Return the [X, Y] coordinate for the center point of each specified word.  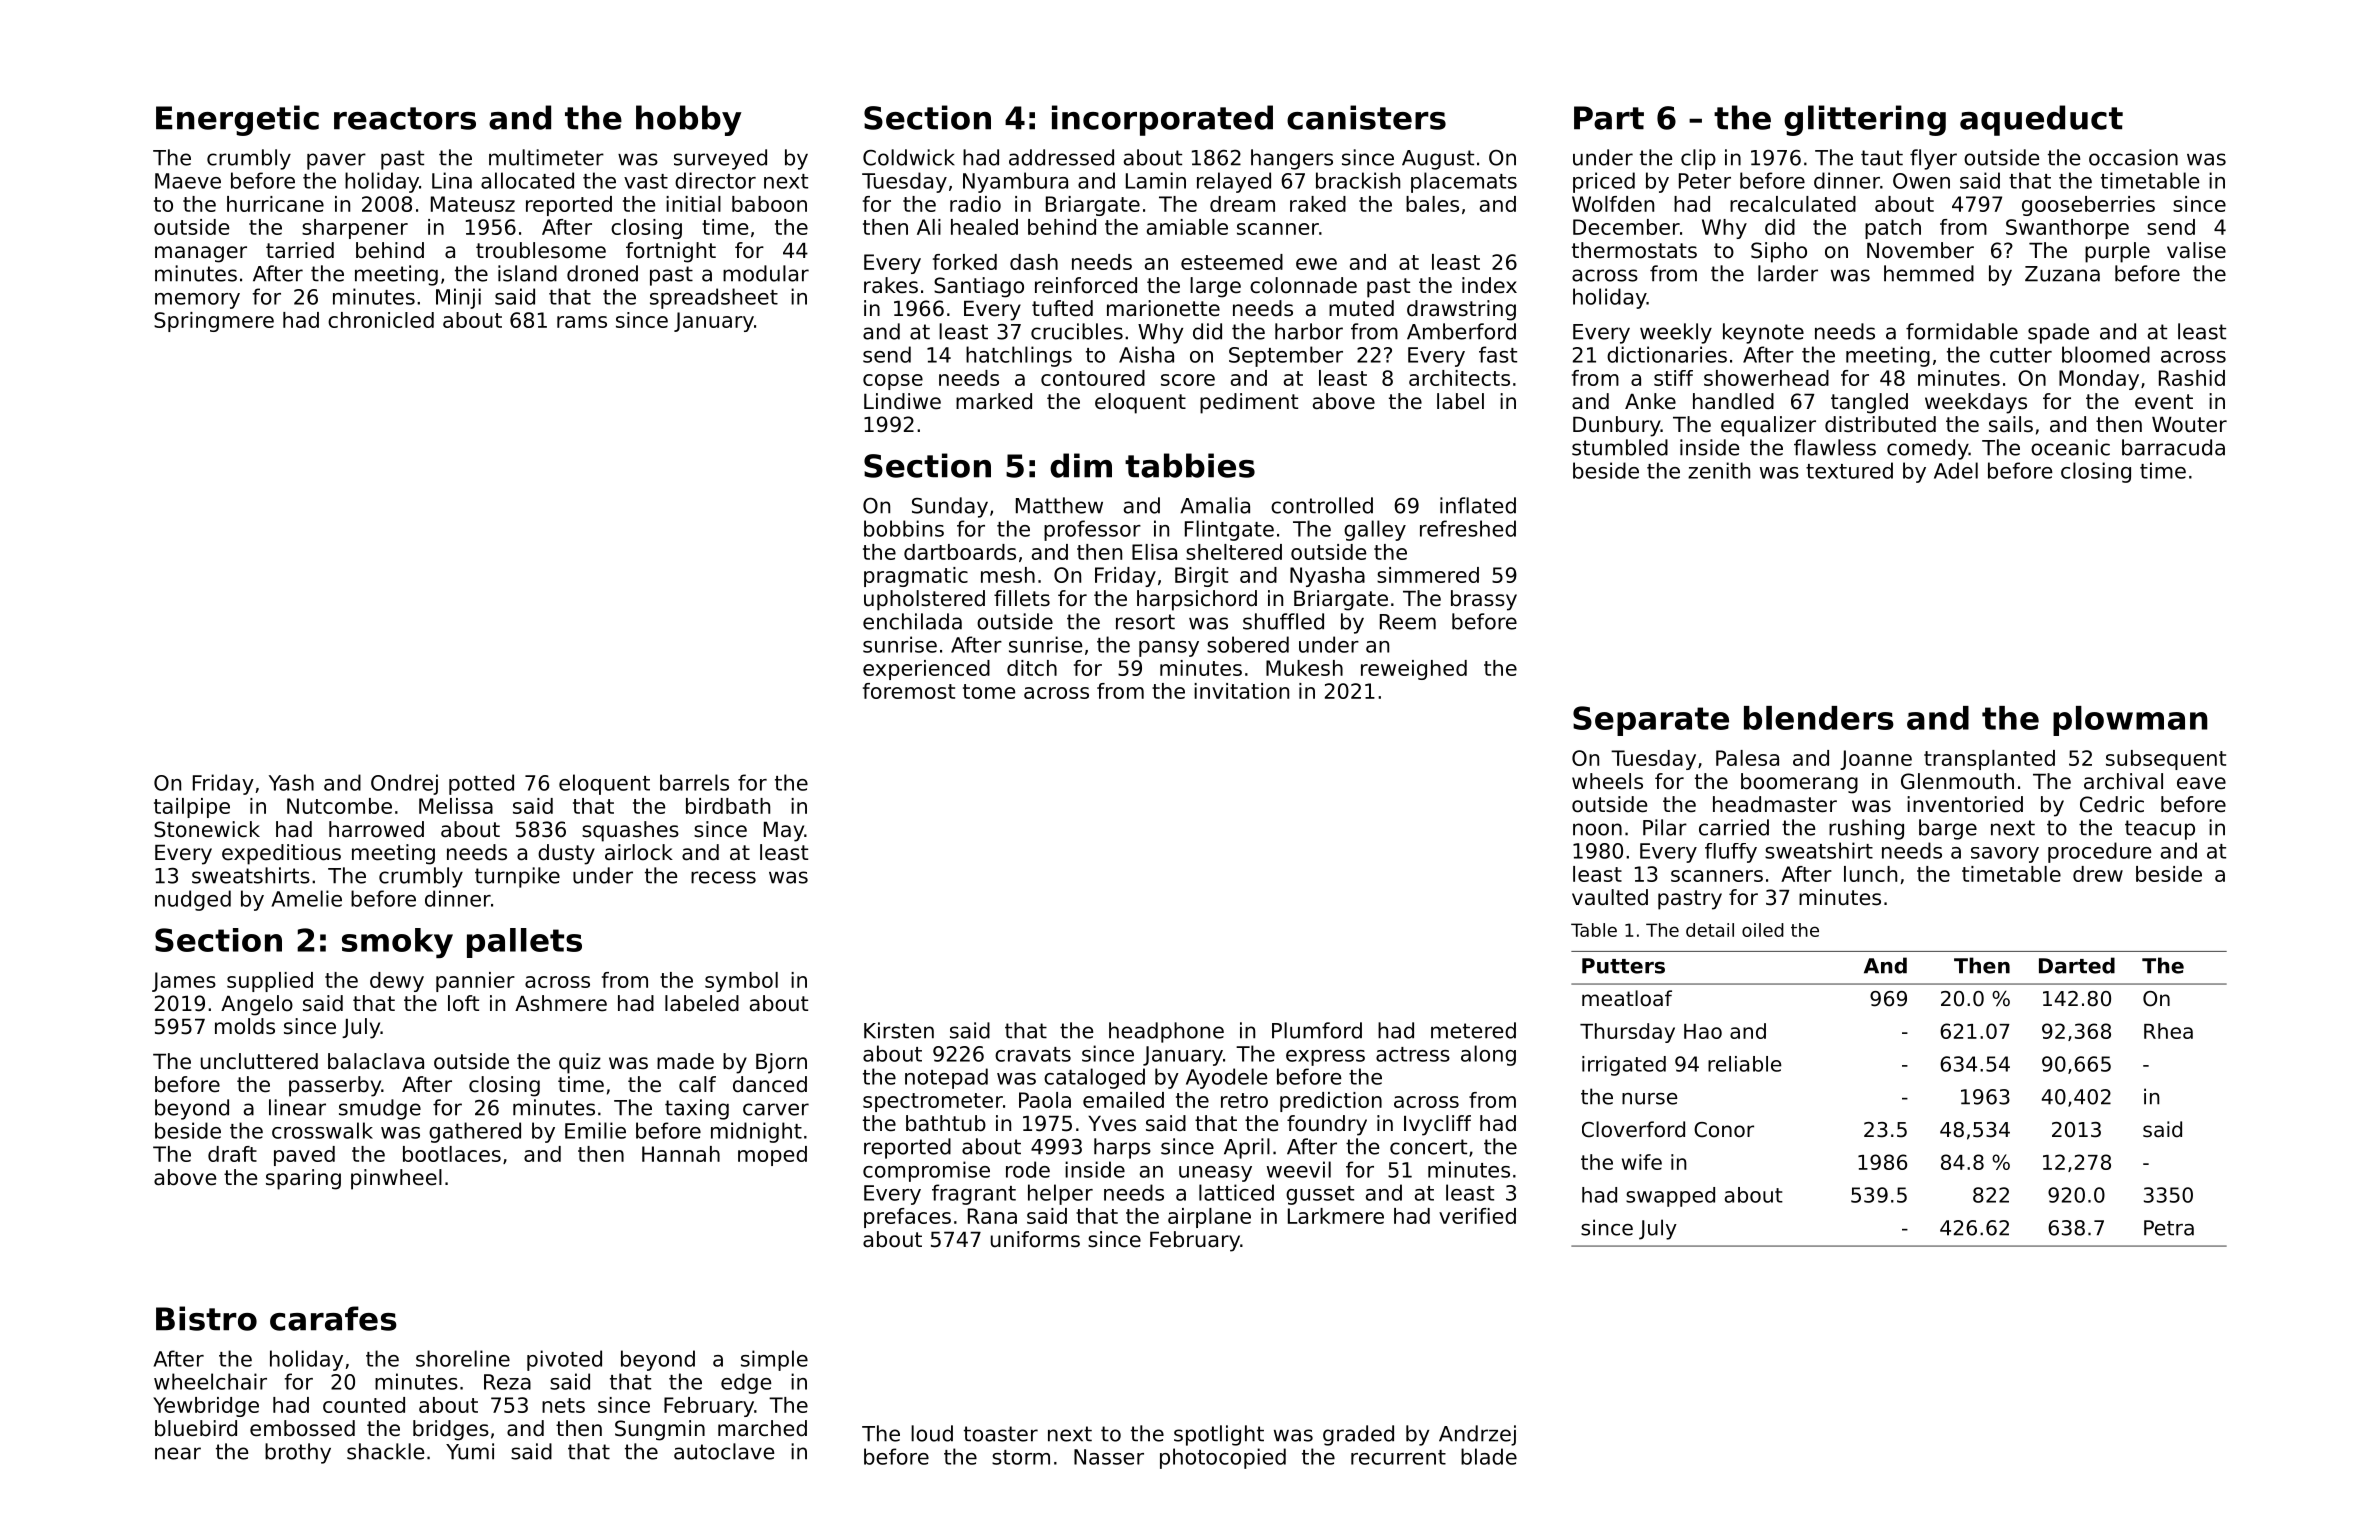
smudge [380, 1109]
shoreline [463, 1358]
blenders [1819, 718]
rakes [891, 285]
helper [1060, 1194]
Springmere [214, 322]
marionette [1163, 308]
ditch [1032, 668]
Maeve [188, 181]
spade [2058, 333]
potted [481, 784]
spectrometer [933, 1102]
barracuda [2173, 447]
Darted [2077, 965]
